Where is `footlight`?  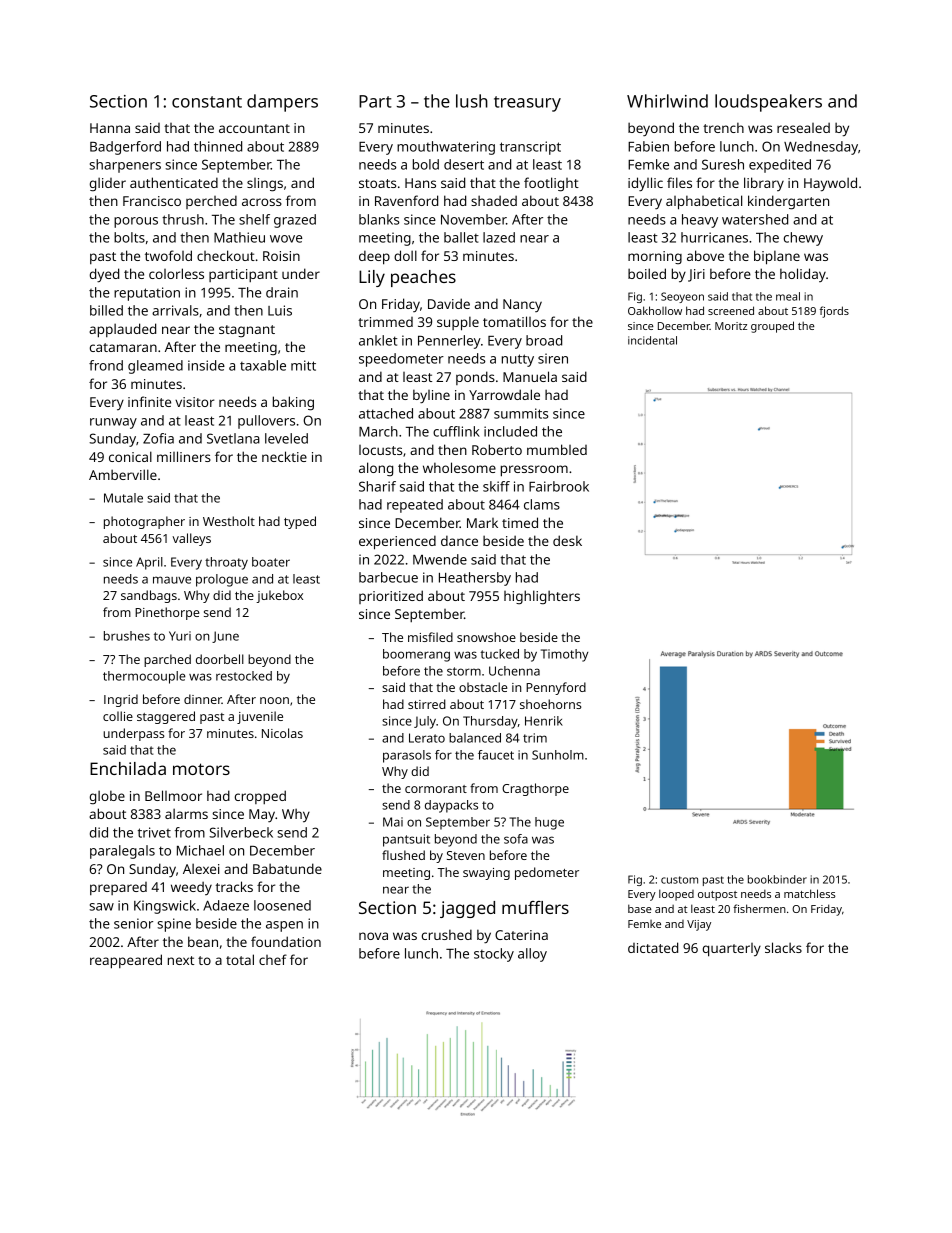
footlight is located at coordinates (551, 184).
